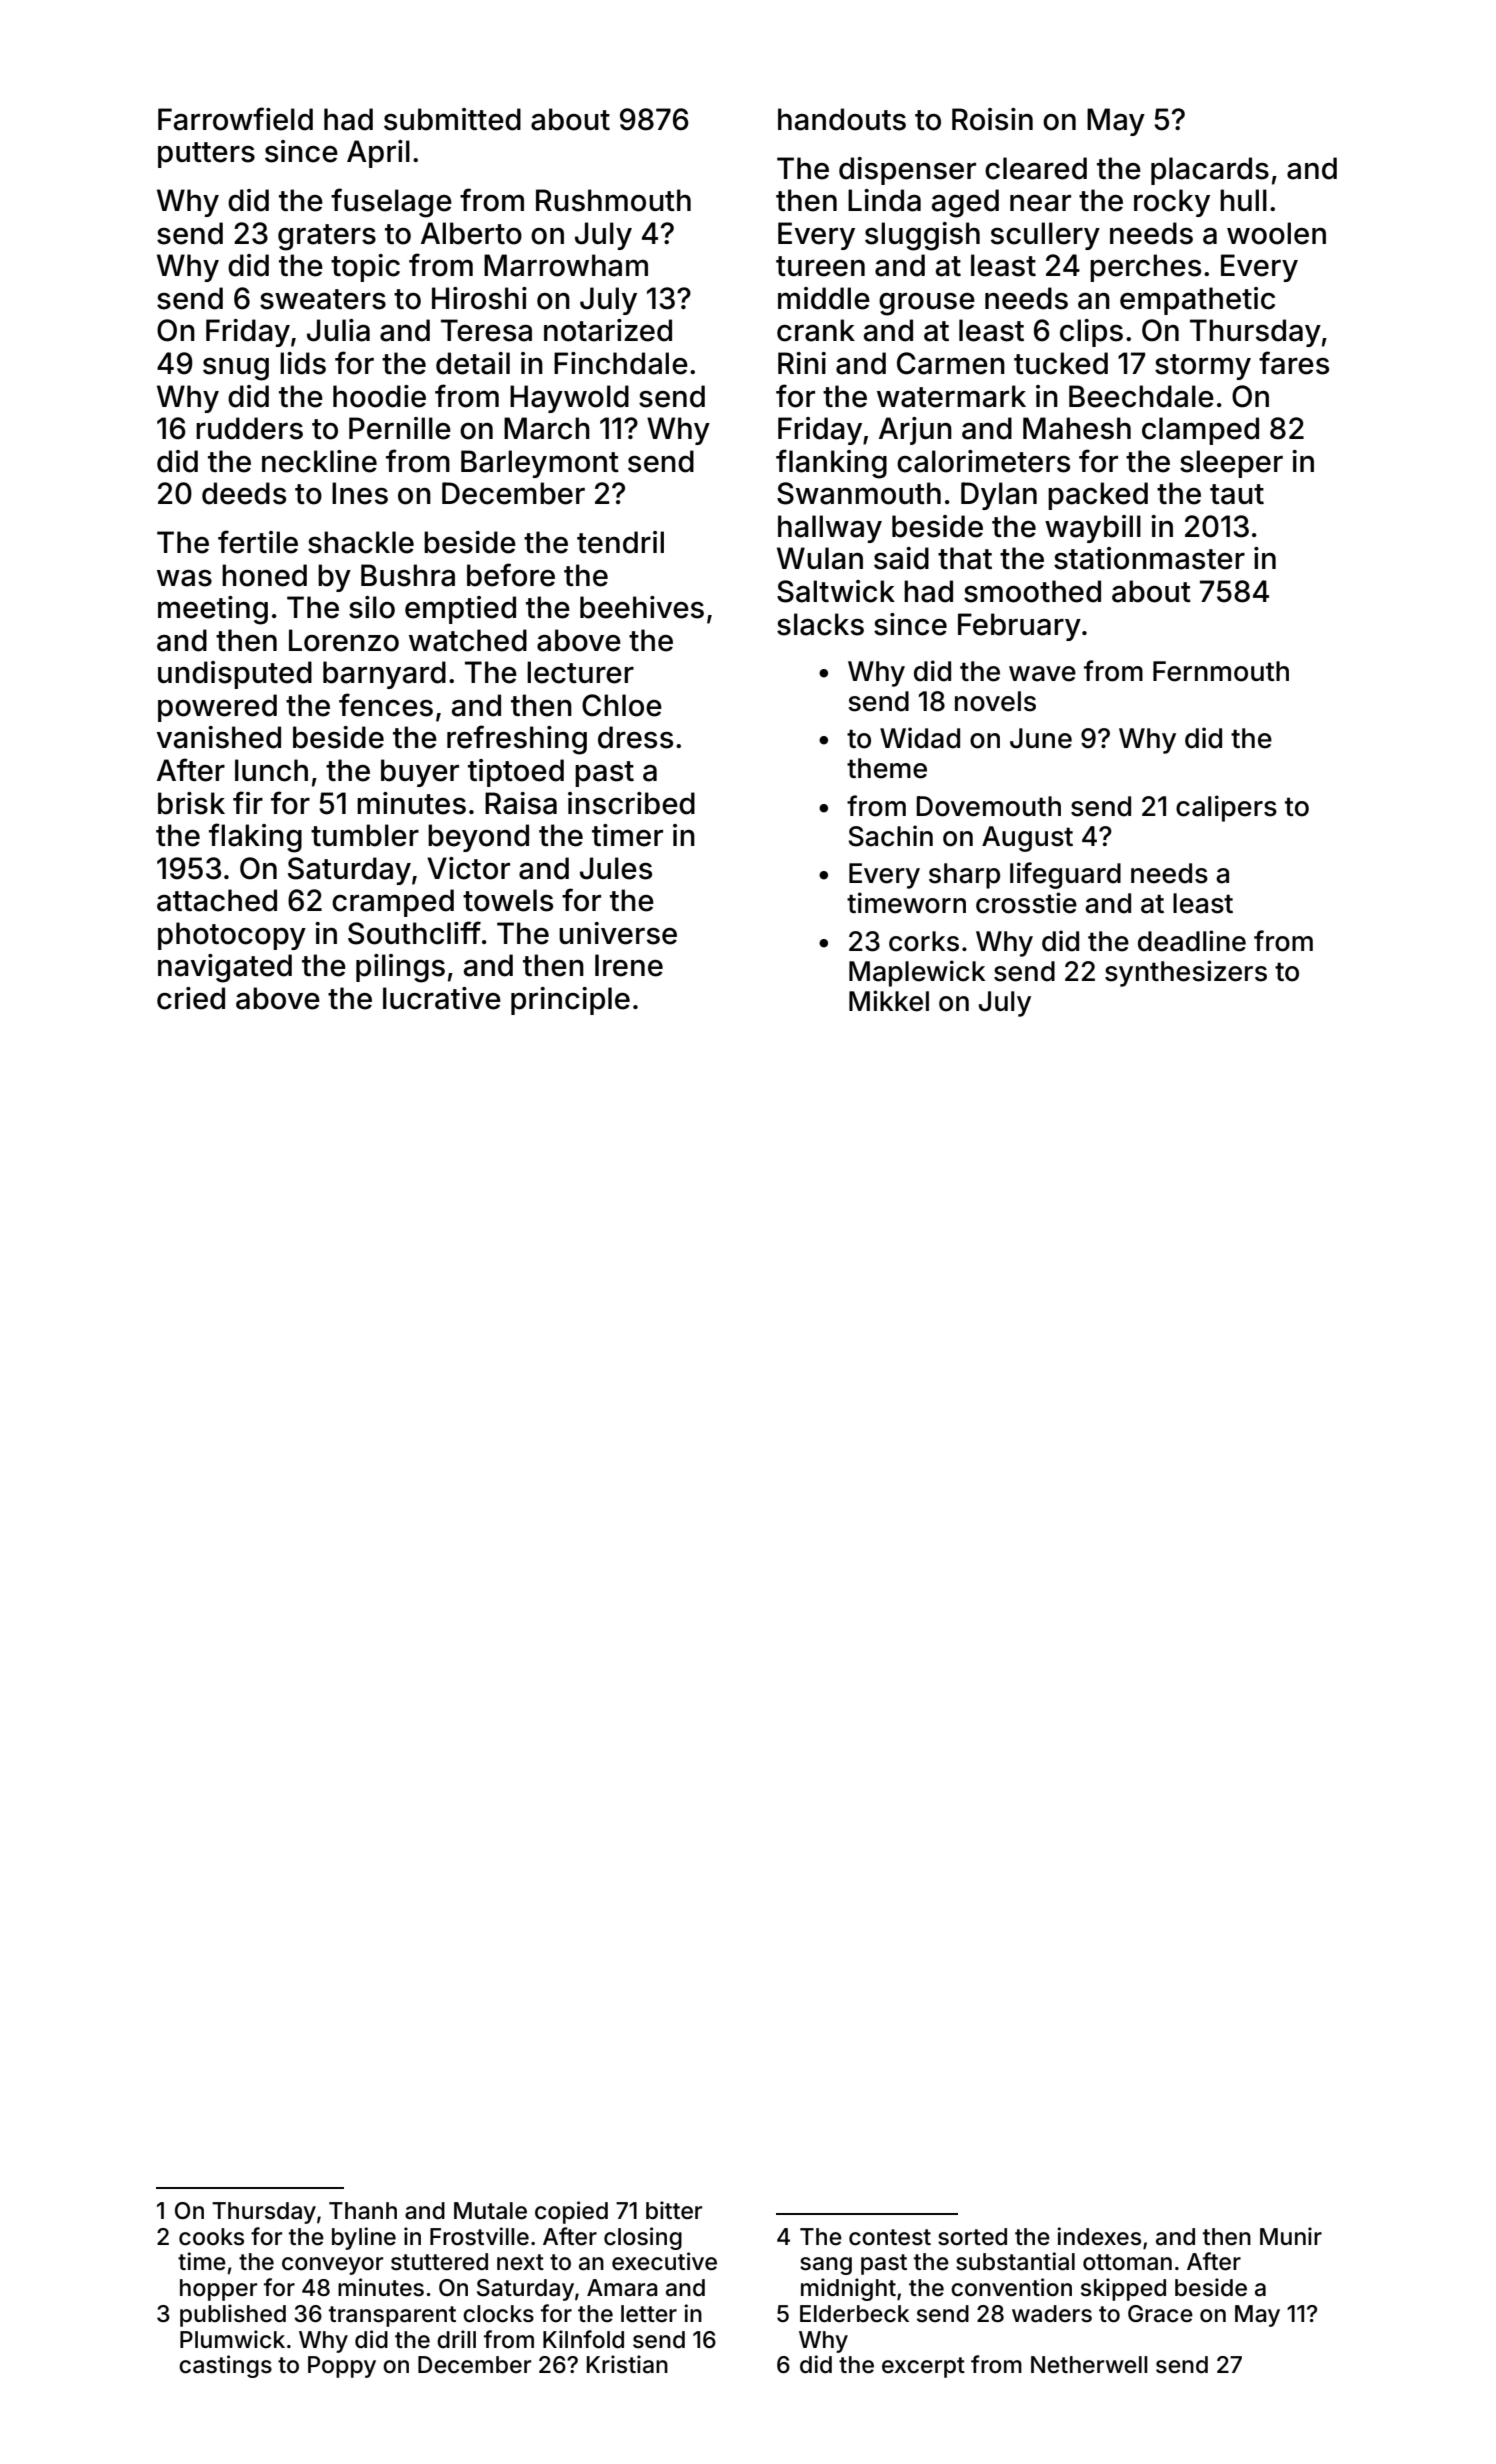  What do you see at coordinates (570, 1001) in the screenshot?
I see `principle` at bounding box center [570, 1001].
